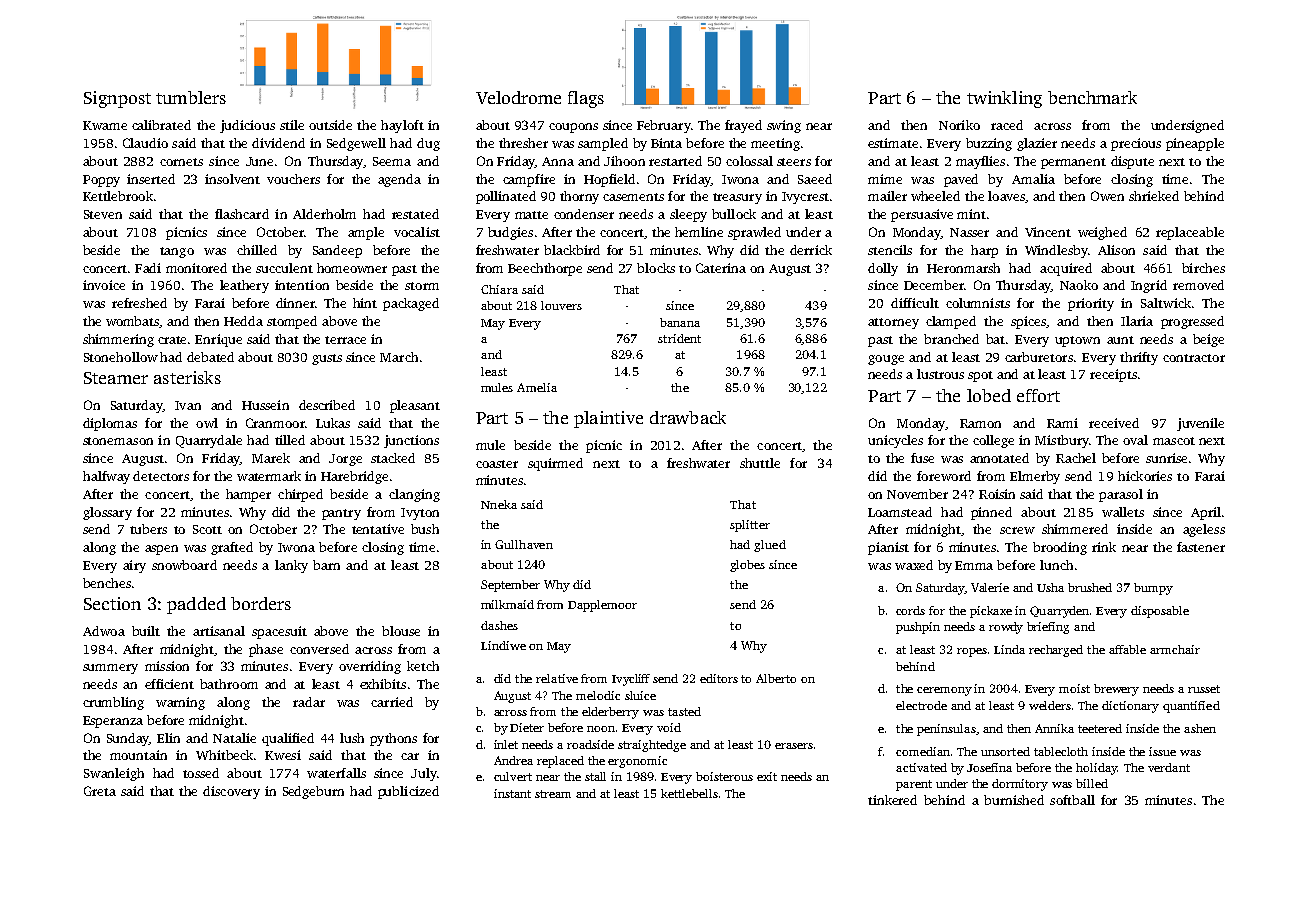 Image resolution: width=1308 pixels, height=924 pixels. Describe the element at coordinates (608, 419) in the image. I see `plaintive` at that location.
